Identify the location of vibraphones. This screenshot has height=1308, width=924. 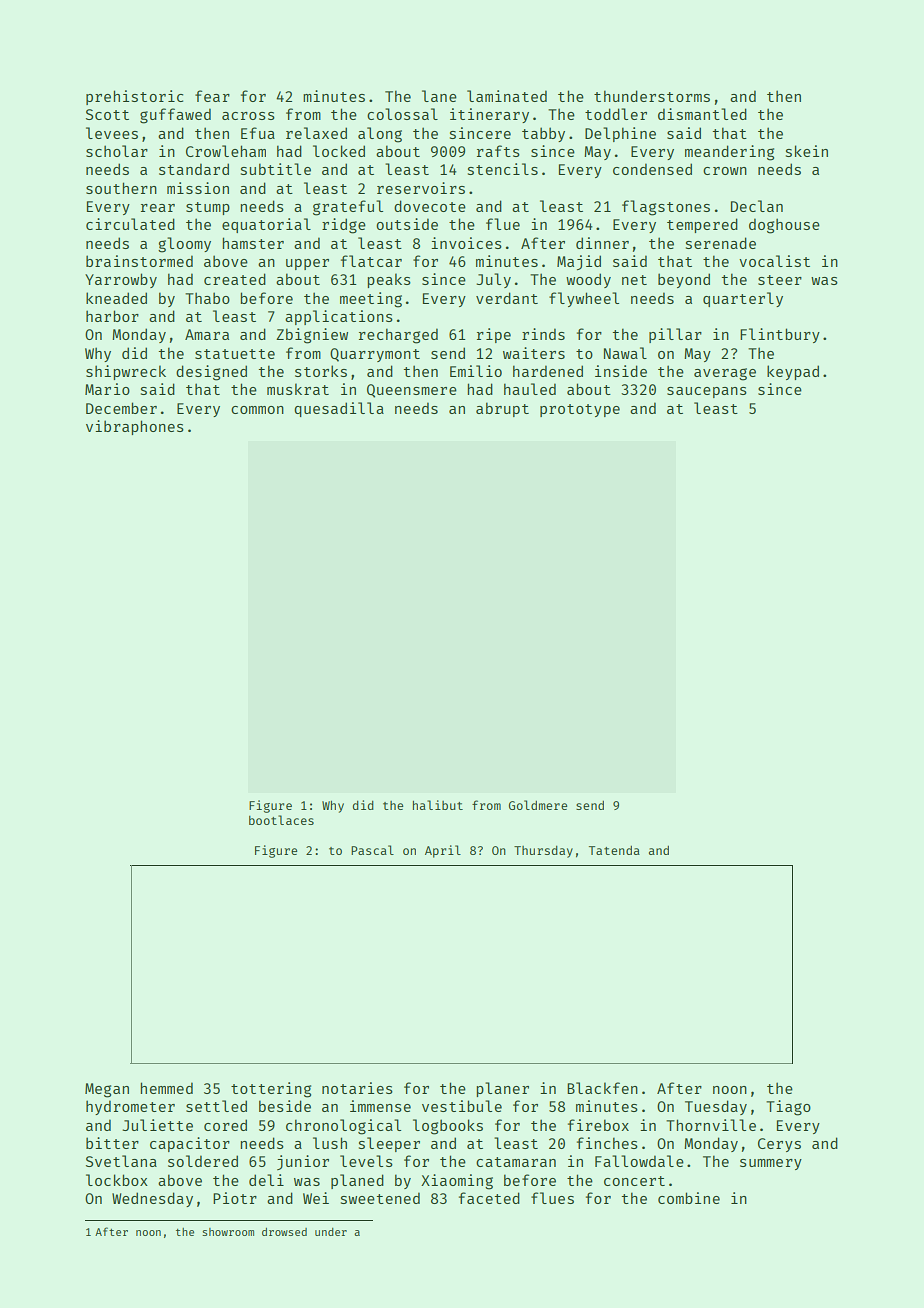
(135, 427).
